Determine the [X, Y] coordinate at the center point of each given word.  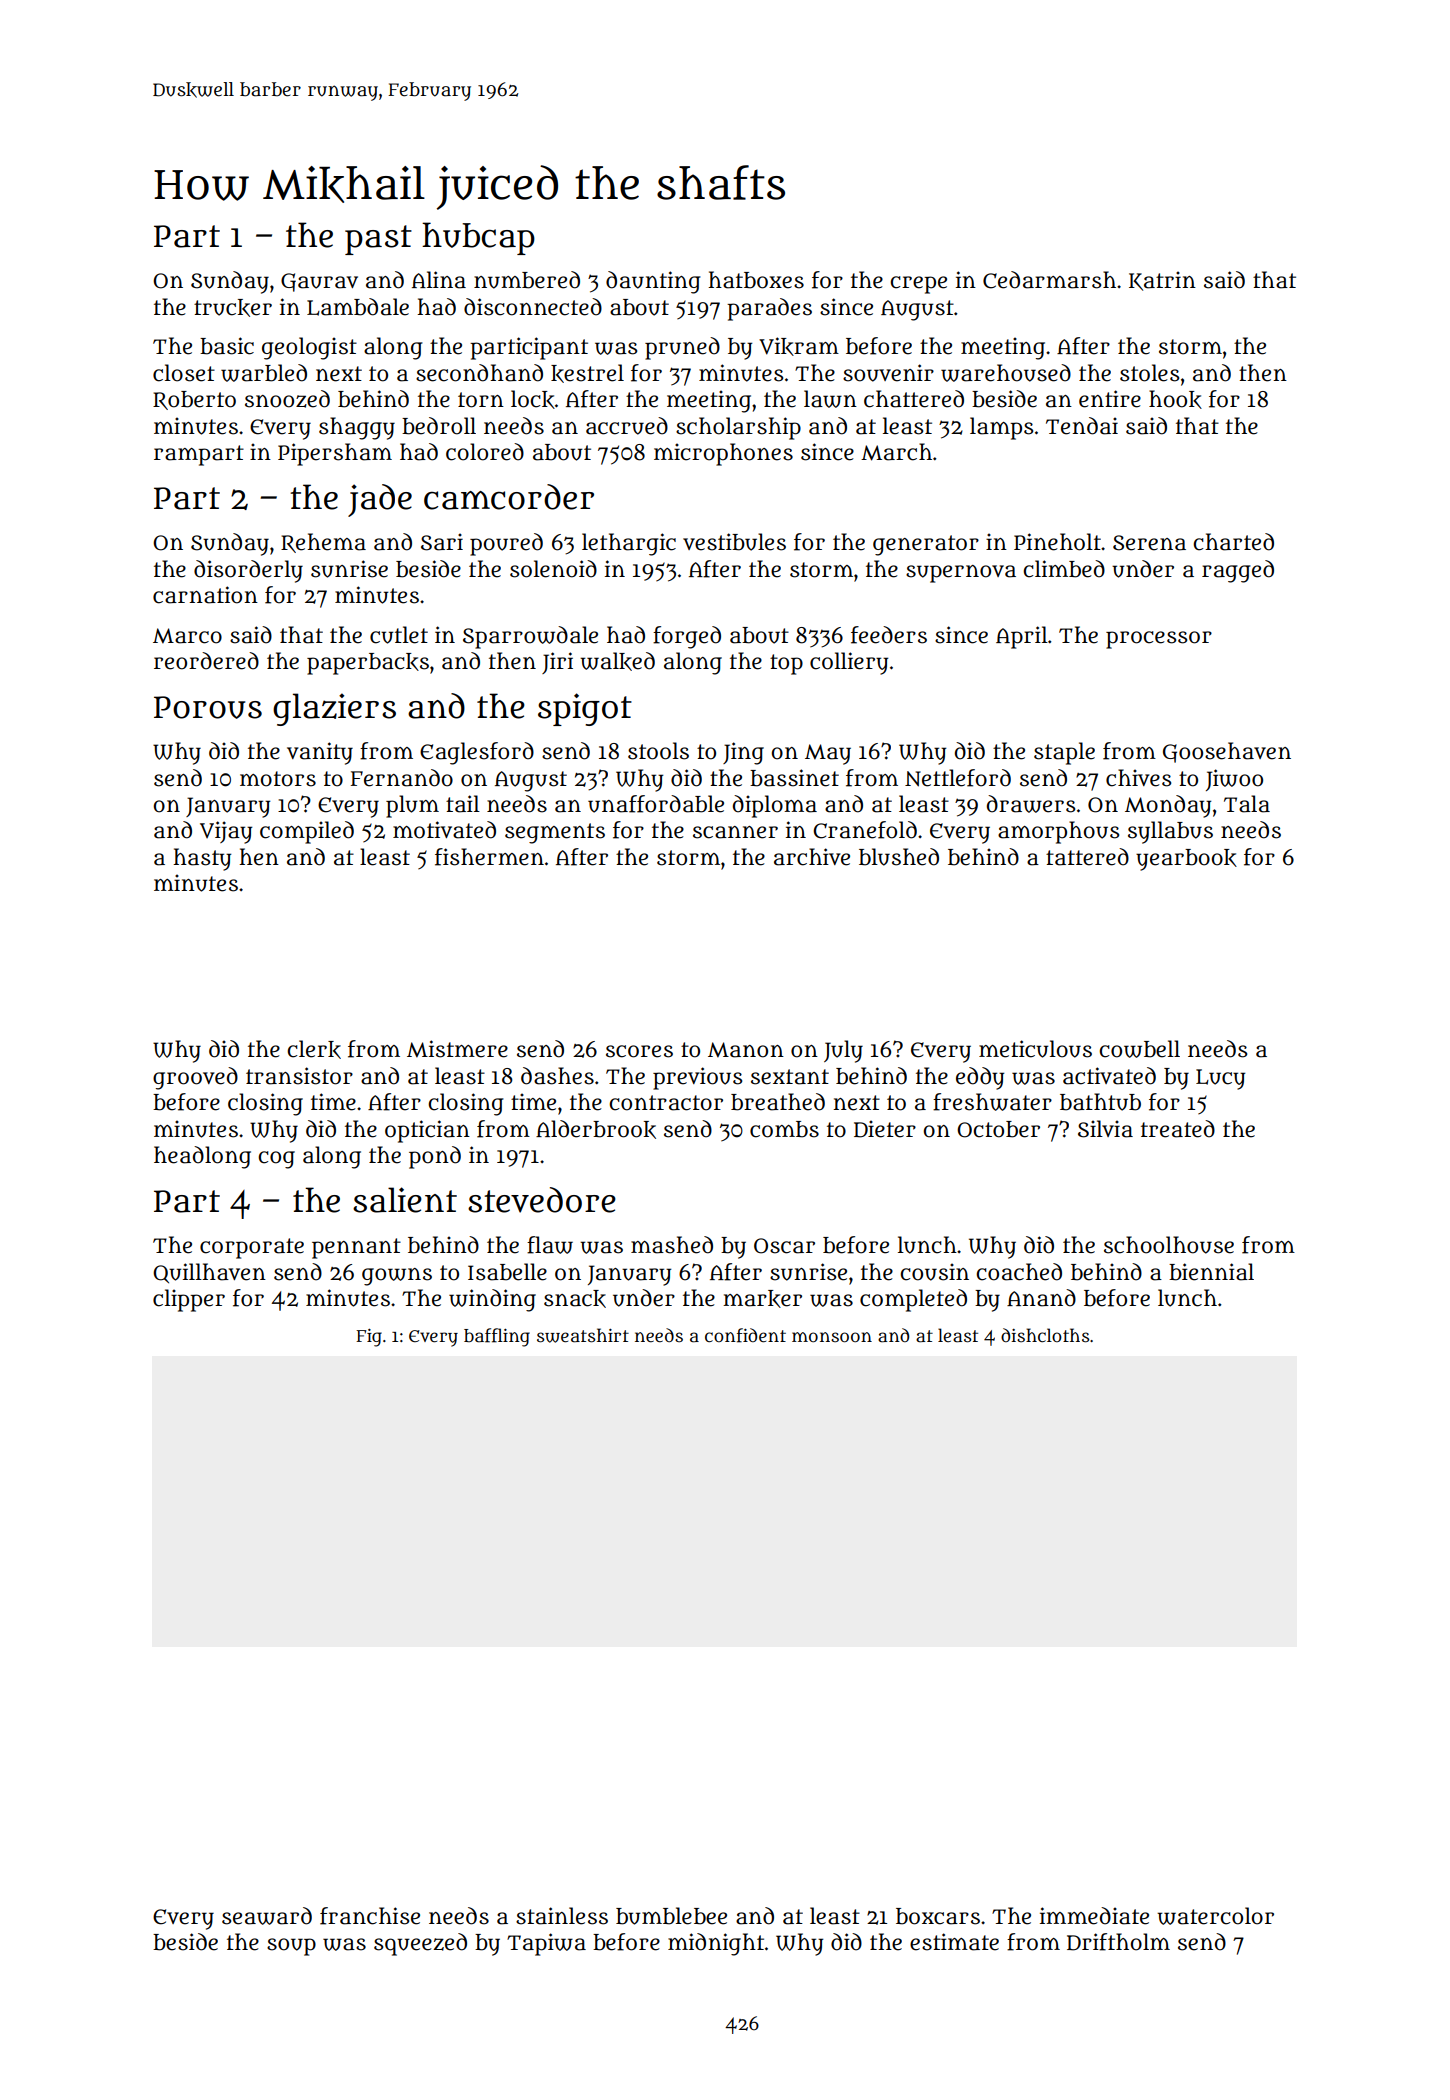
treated [1178, 1129]
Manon [746, 1050]
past [378, 240]
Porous [208, 707]
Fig [369, 1338]
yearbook [1186, 860]
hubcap [478, 238]
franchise [370, 1916]
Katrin [1162, 281]
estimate [954, 1942]
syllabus [1170, 832]
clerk [314, 1049]
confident [745, 1335]
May [828, 754]
